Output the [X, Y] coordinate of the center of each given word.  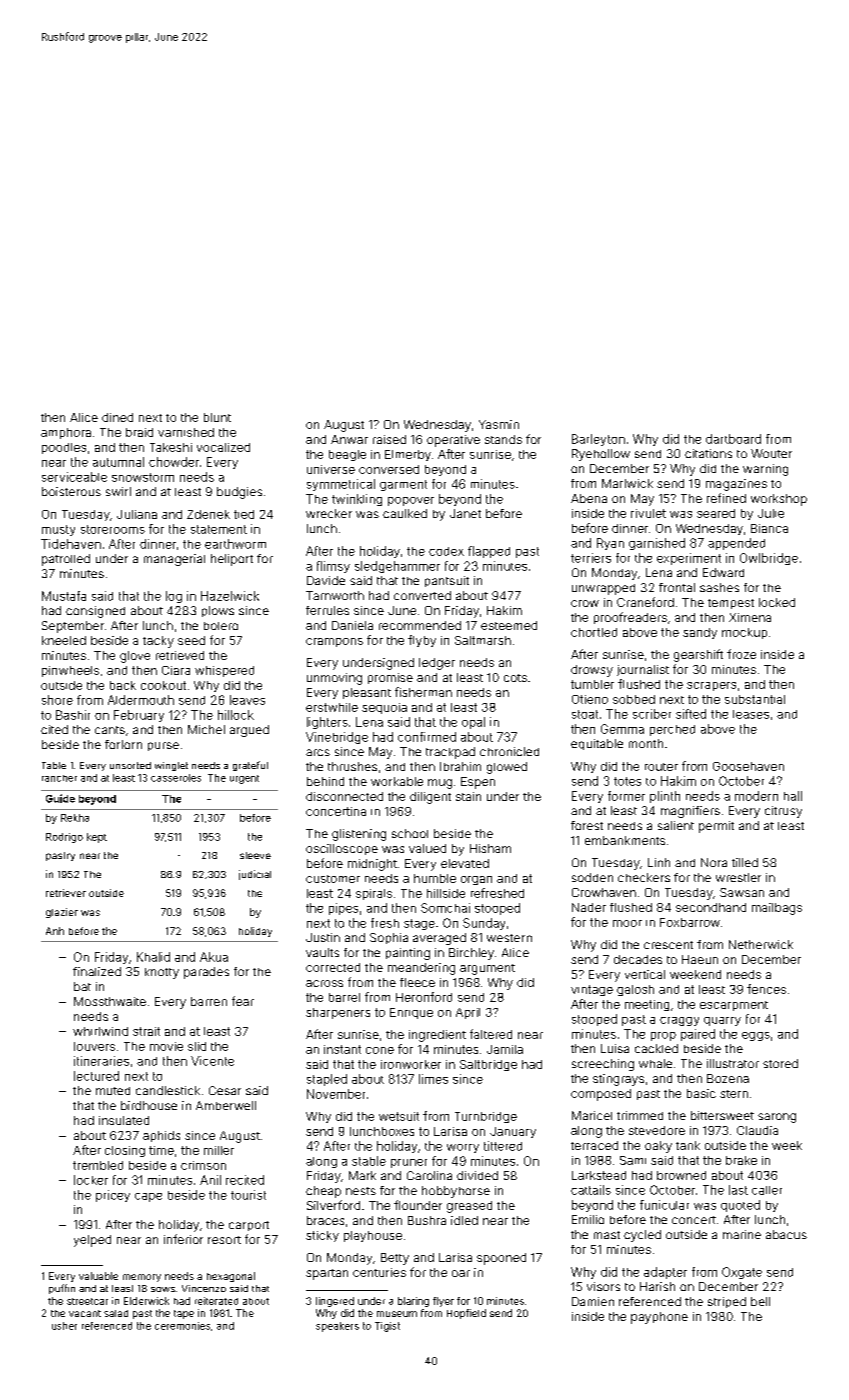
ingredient [437, 1036]
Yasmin [499, 424]
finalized [97, 971]
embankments [625, 840]
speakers [337, 1327]
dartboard [733, 439]
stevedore [657, 1130]
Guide [60, 798]
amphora [66, 433]
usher [64, 1326]
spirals [374, 894]
